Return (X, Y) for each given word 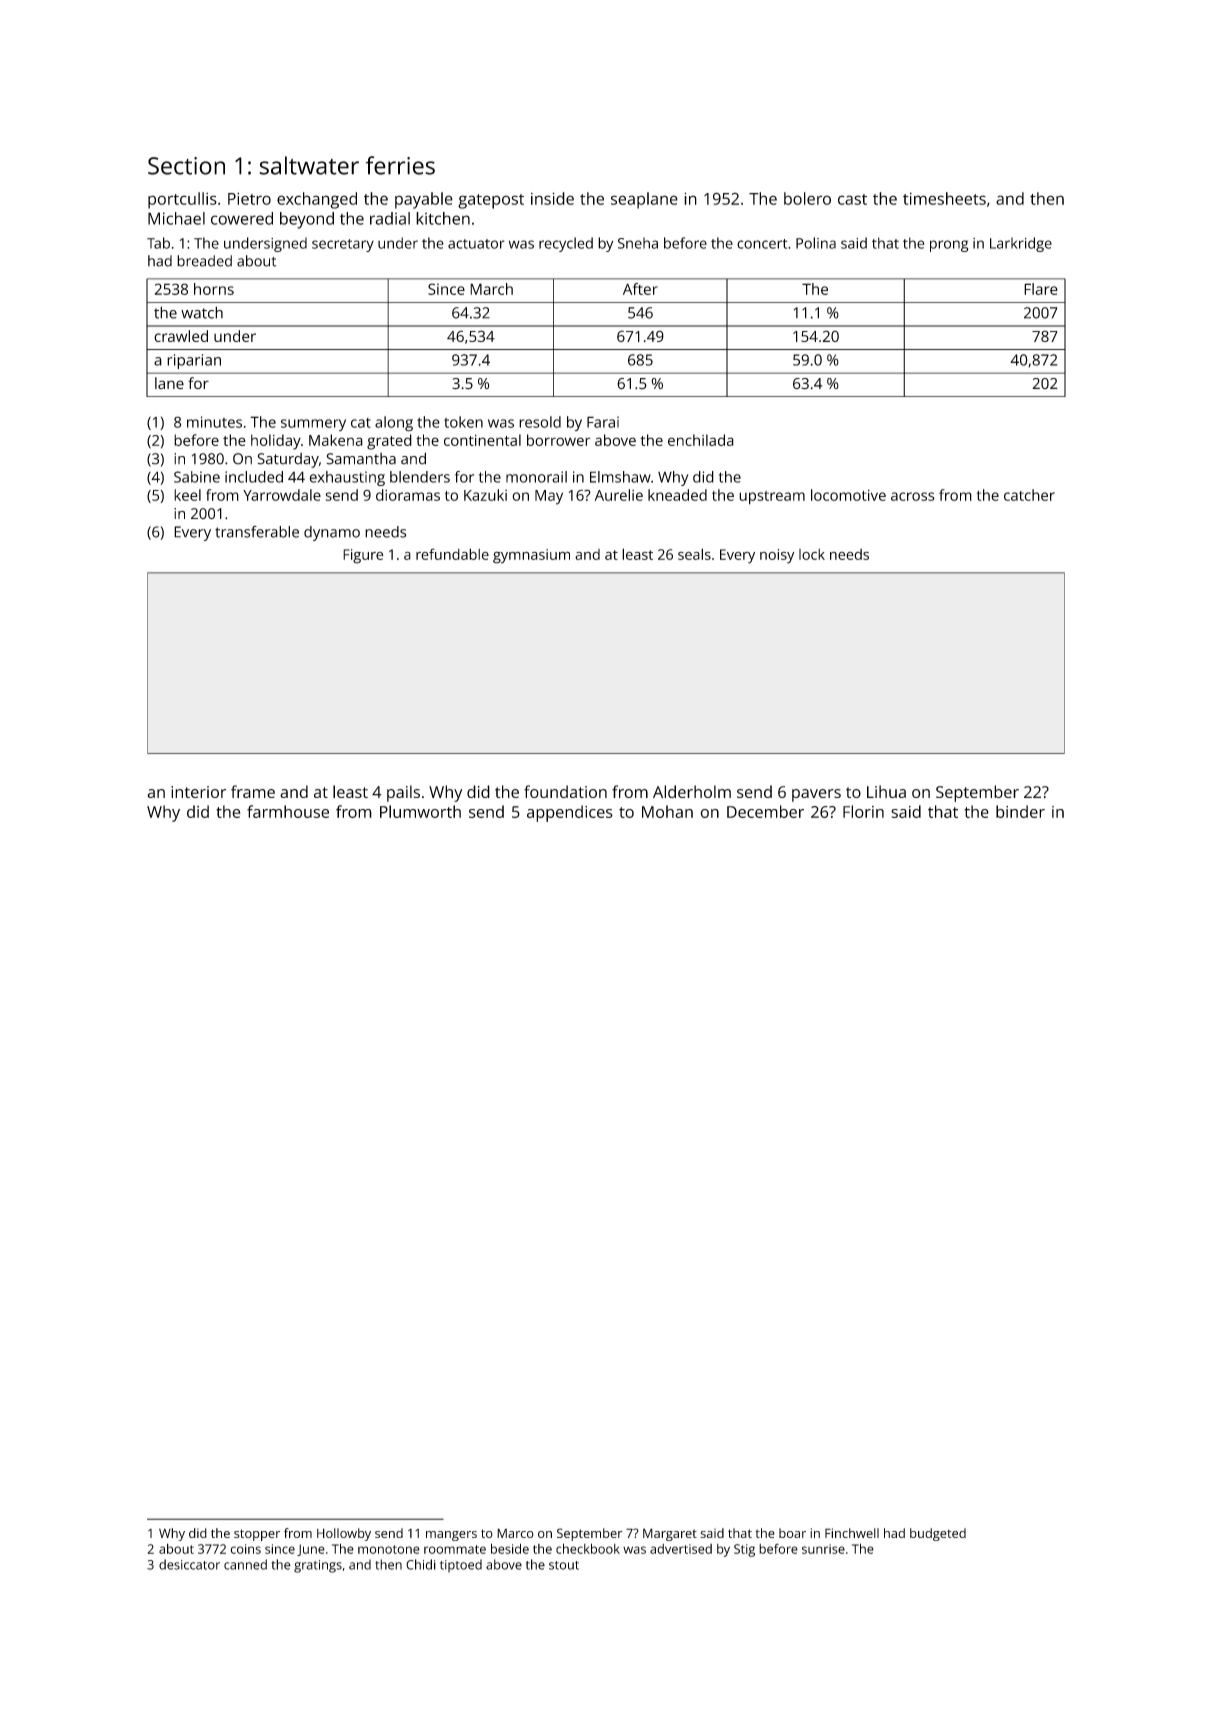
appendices (570, 813)
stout (564, 1565)
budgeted (938, 1534)
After (640, 289)
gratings (318, 1566)
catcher (1029, 495)
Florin (863, 811)
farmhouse (288, 811)
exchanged (317, 200)
